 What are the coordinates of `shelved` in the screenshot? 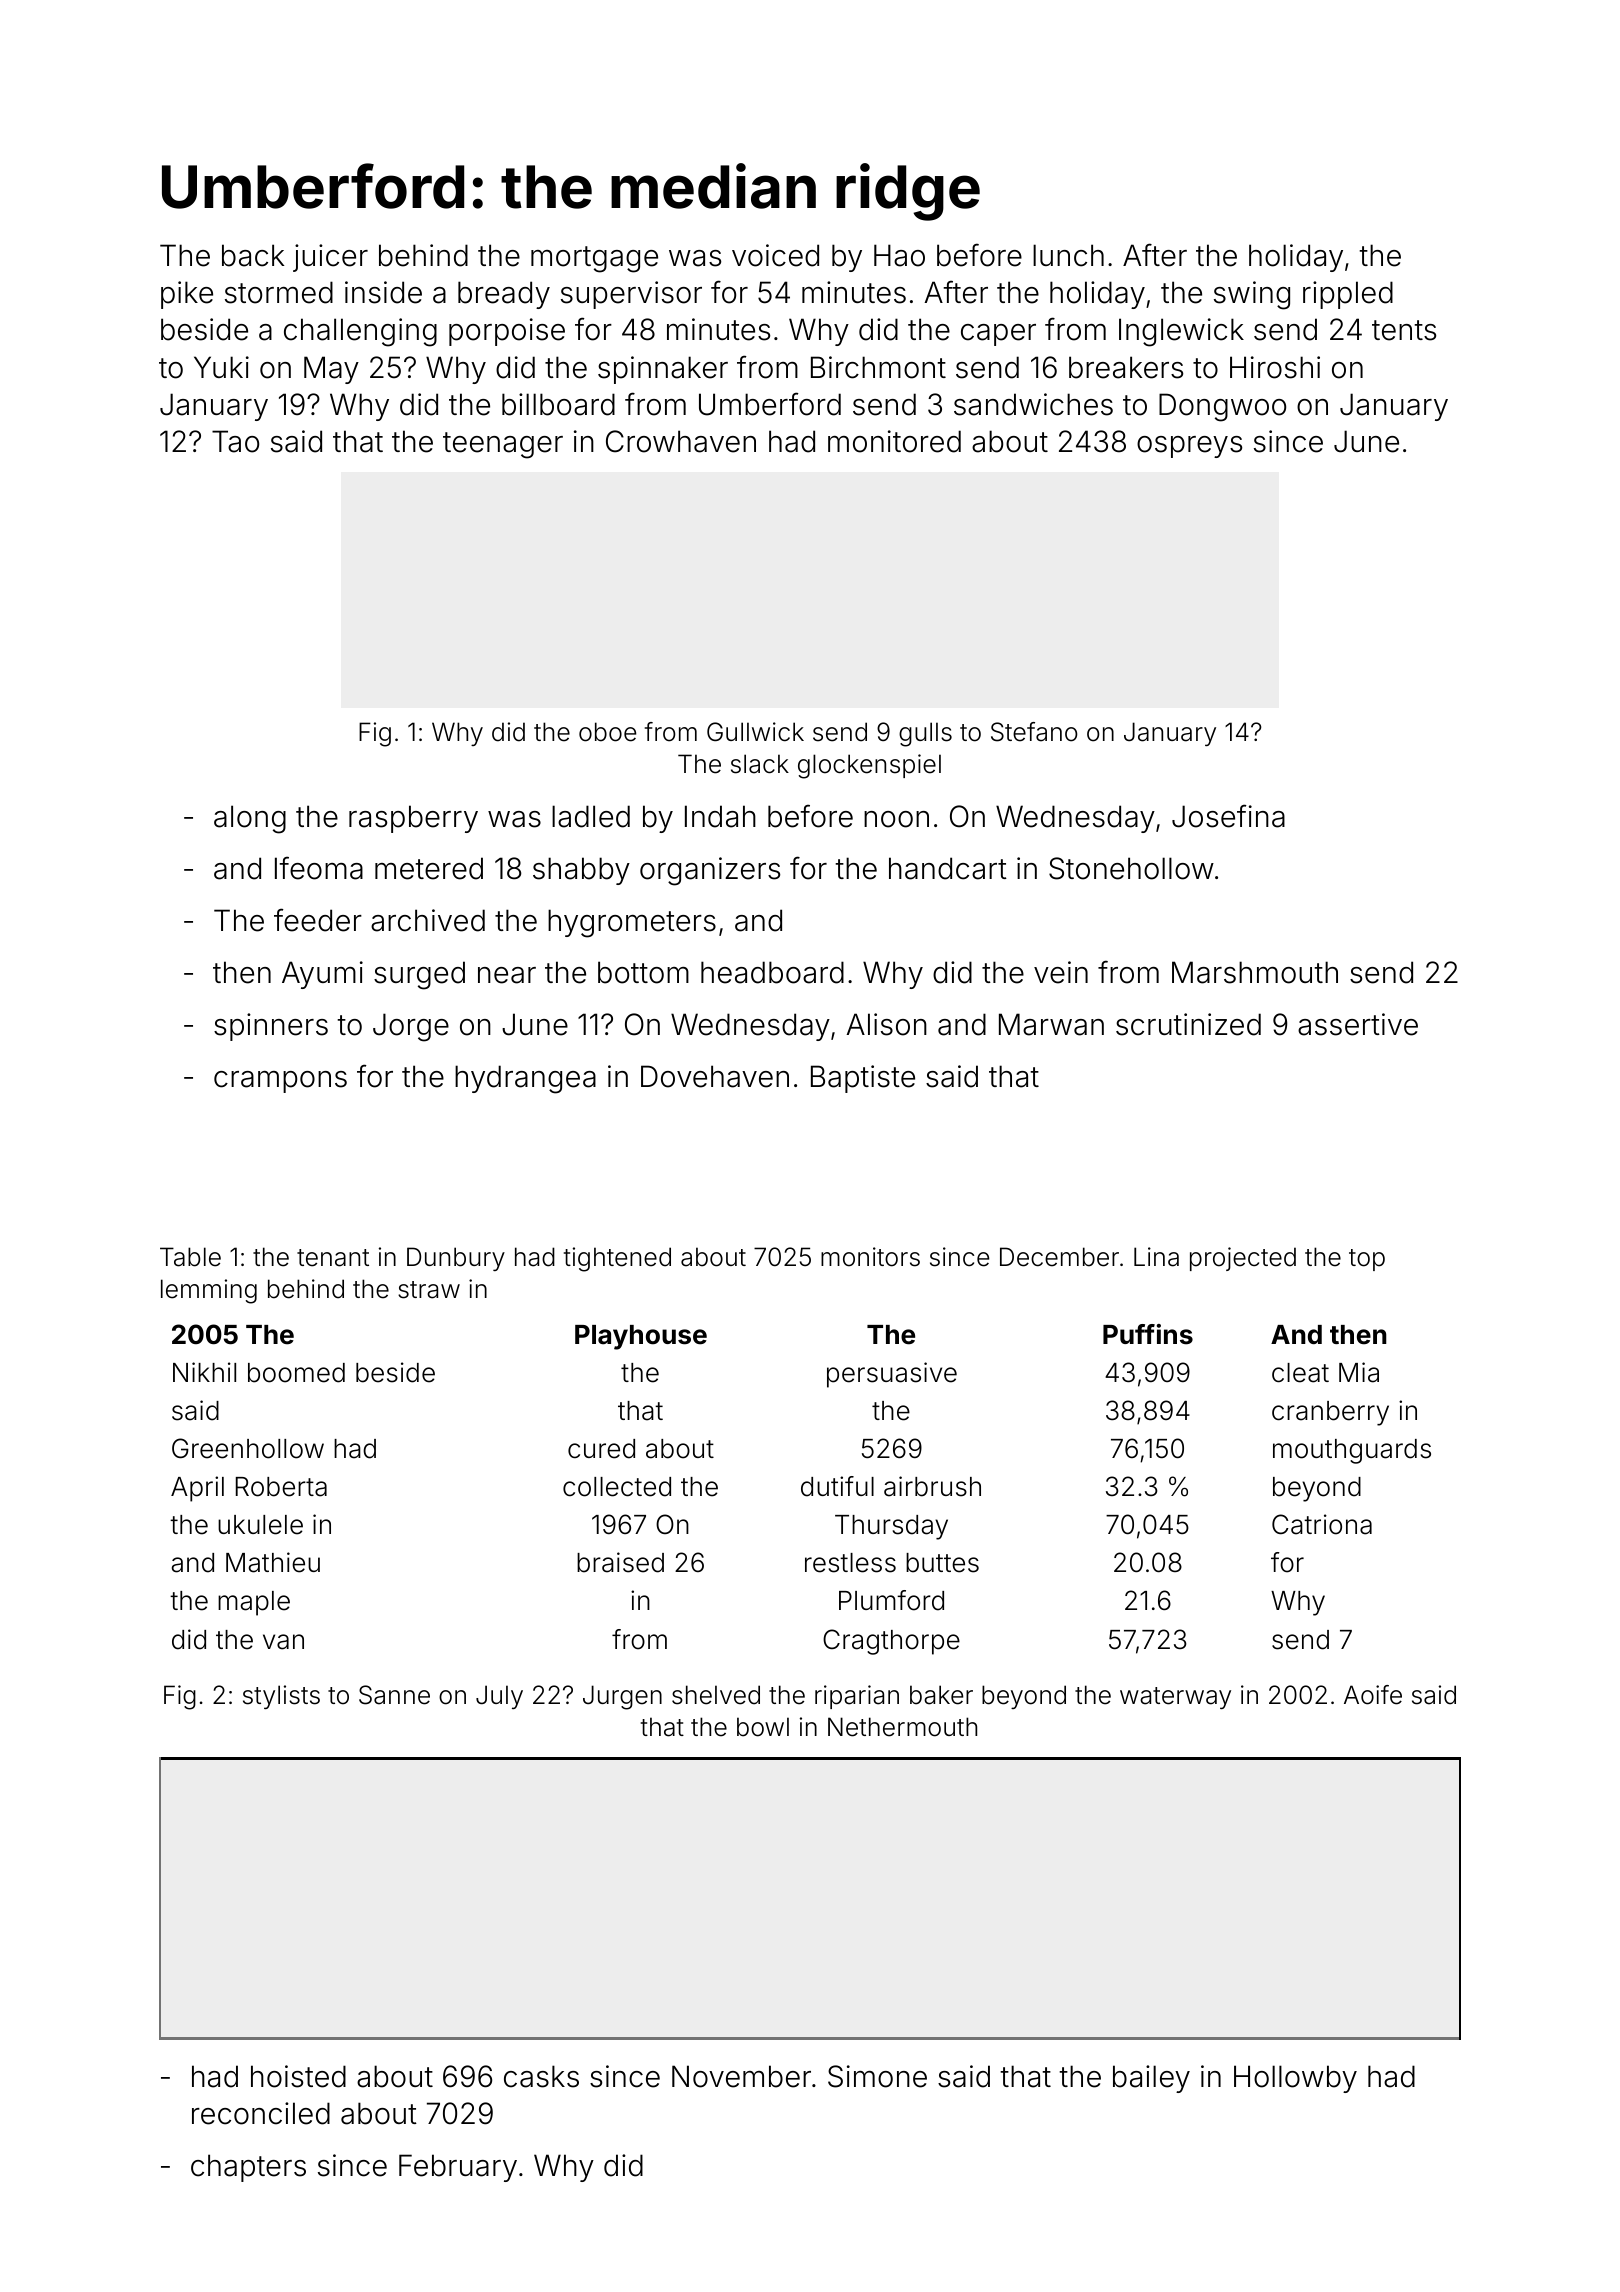 It's located at (716, 1695).
